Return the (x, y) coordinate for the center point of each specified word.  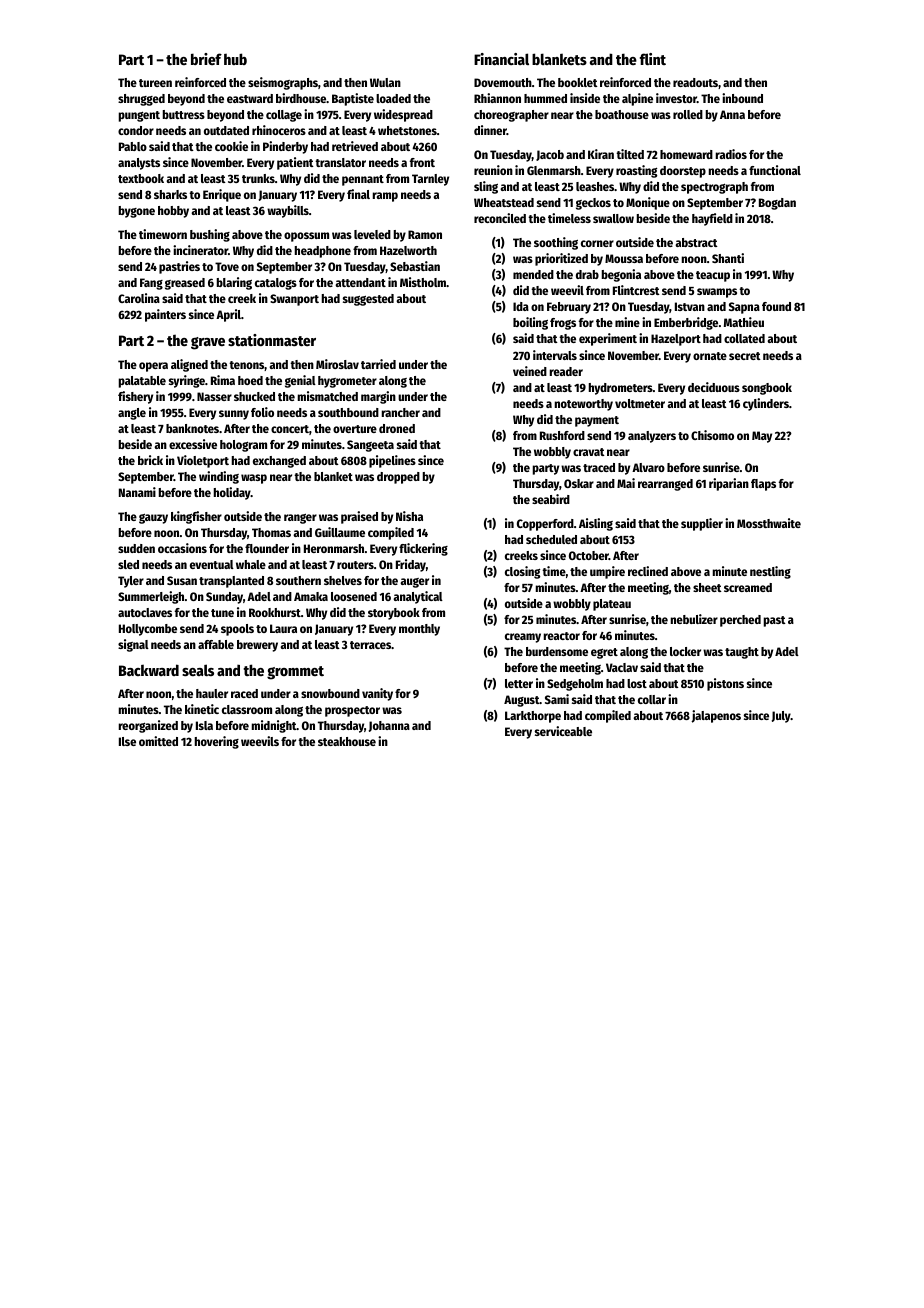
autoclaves (145, 612)
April (228, 315)
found (776, 306)
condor (136, 130)
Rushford (562, 435)
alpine (637, 99)
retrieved (355, 146)
